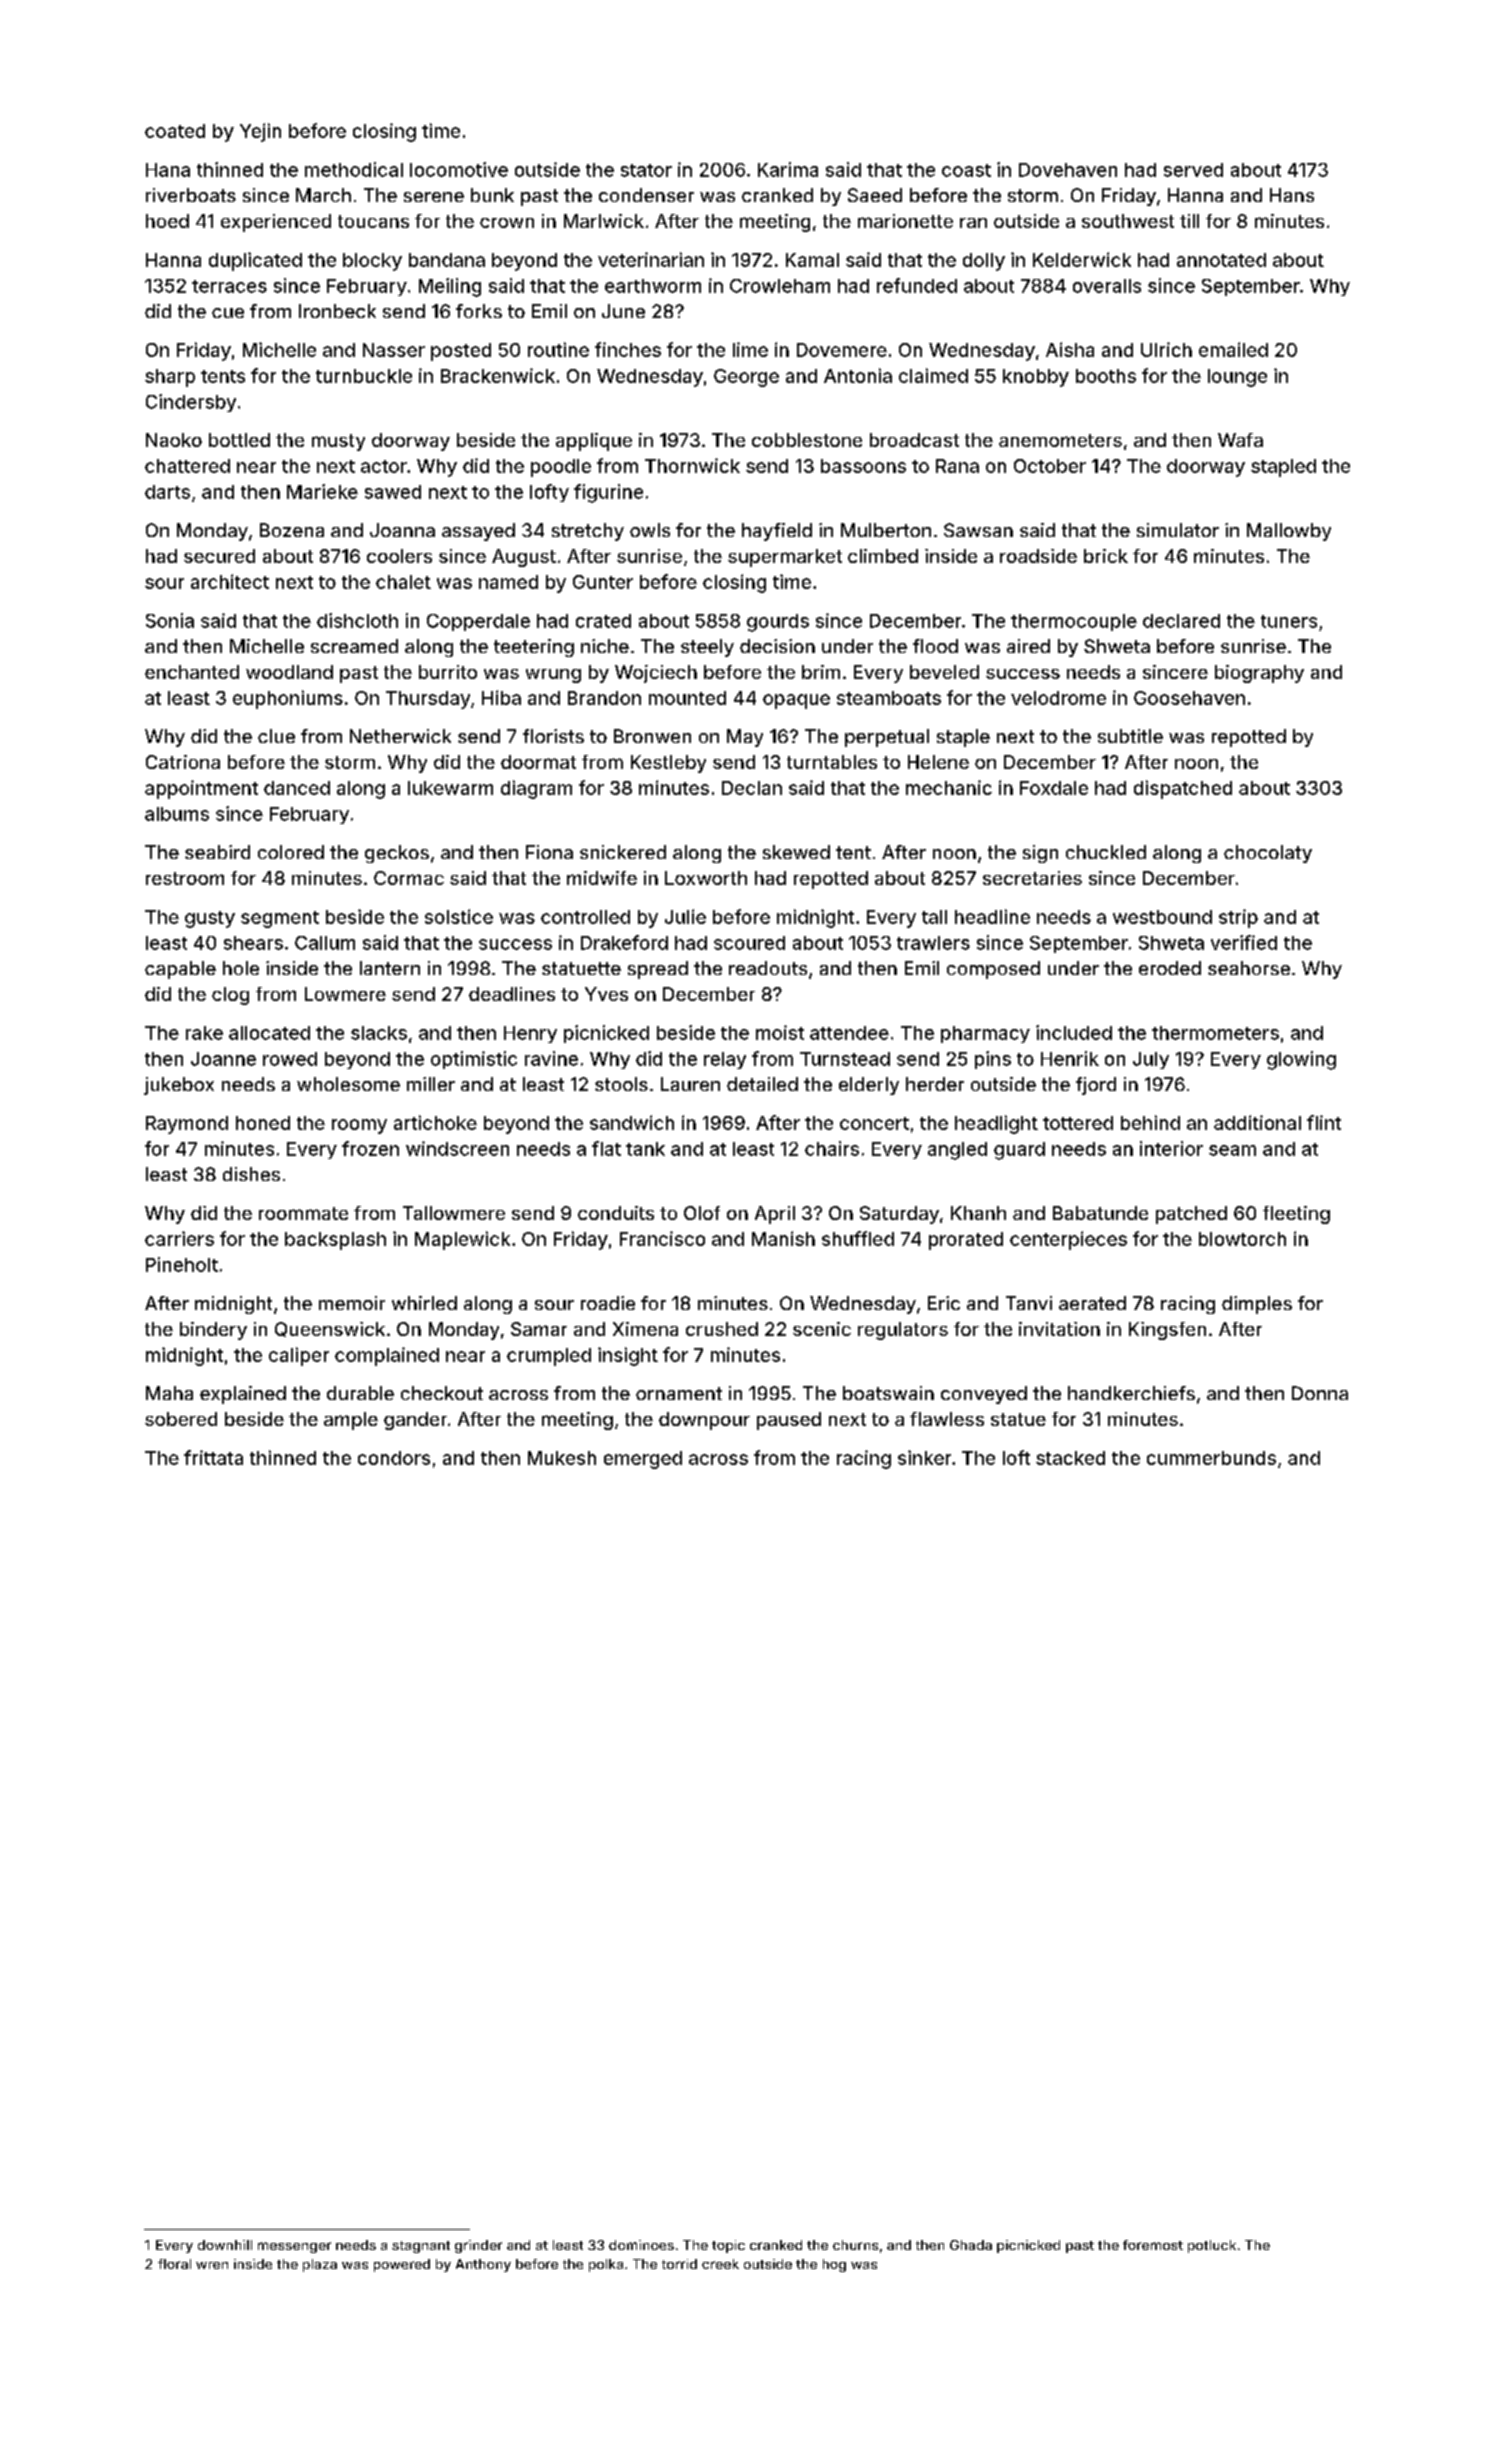  I want to click on hog, so click(834, 2265).
